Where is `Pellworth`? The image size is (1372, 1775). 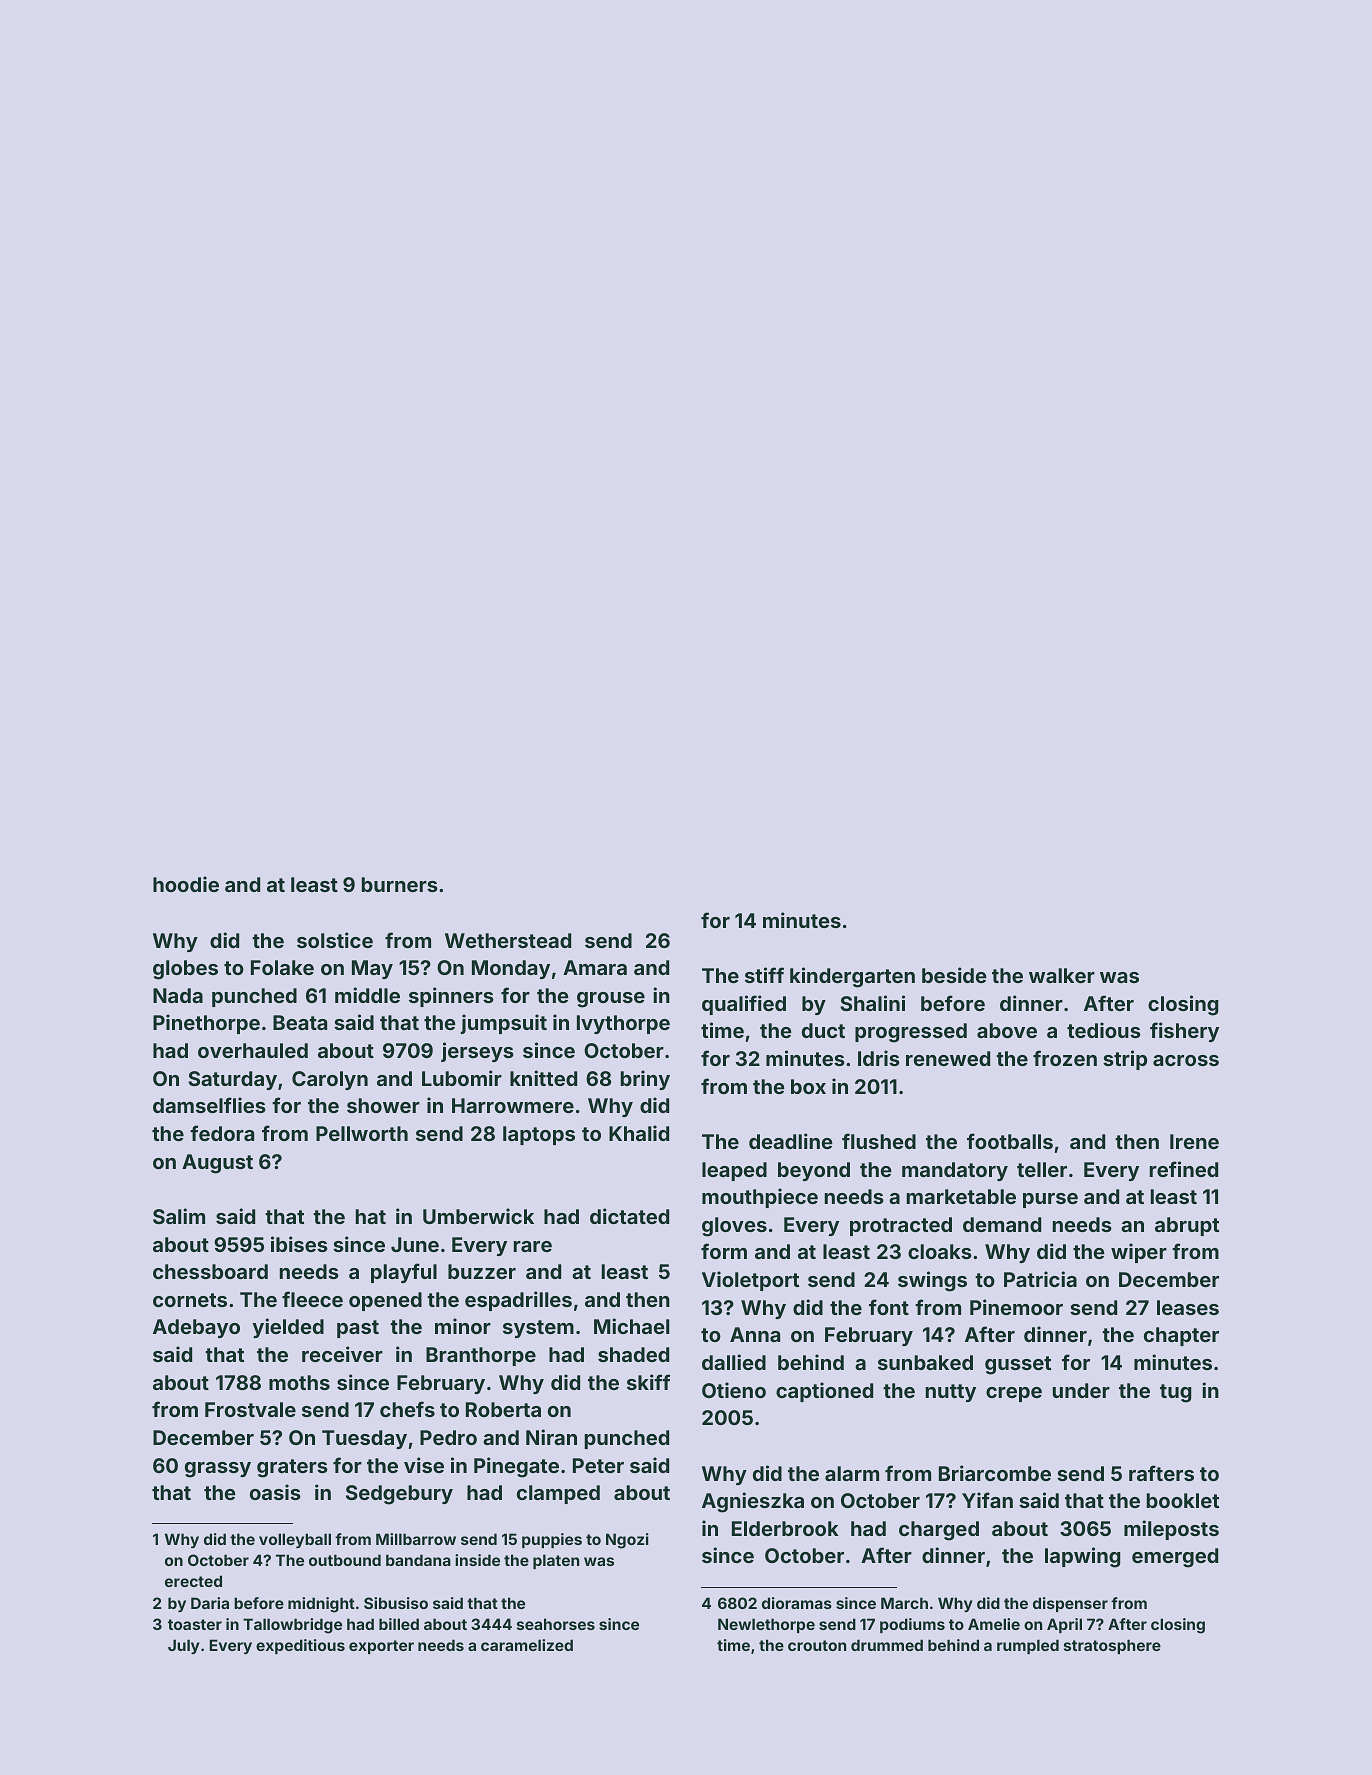
Pellworth is located at coordinates (362, 1133).
